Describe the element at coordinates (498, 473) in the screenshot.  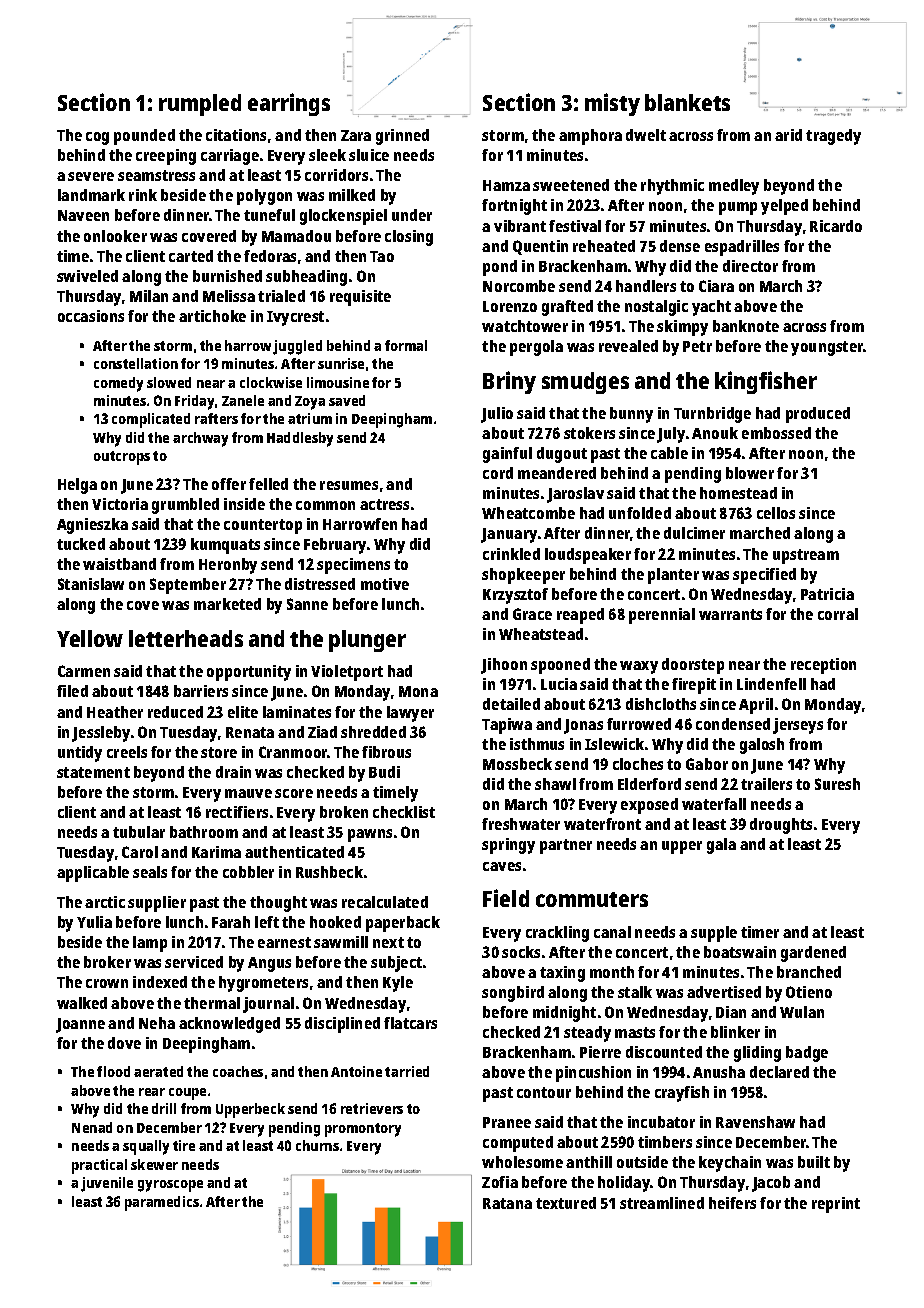
I see `cord` at that location.
